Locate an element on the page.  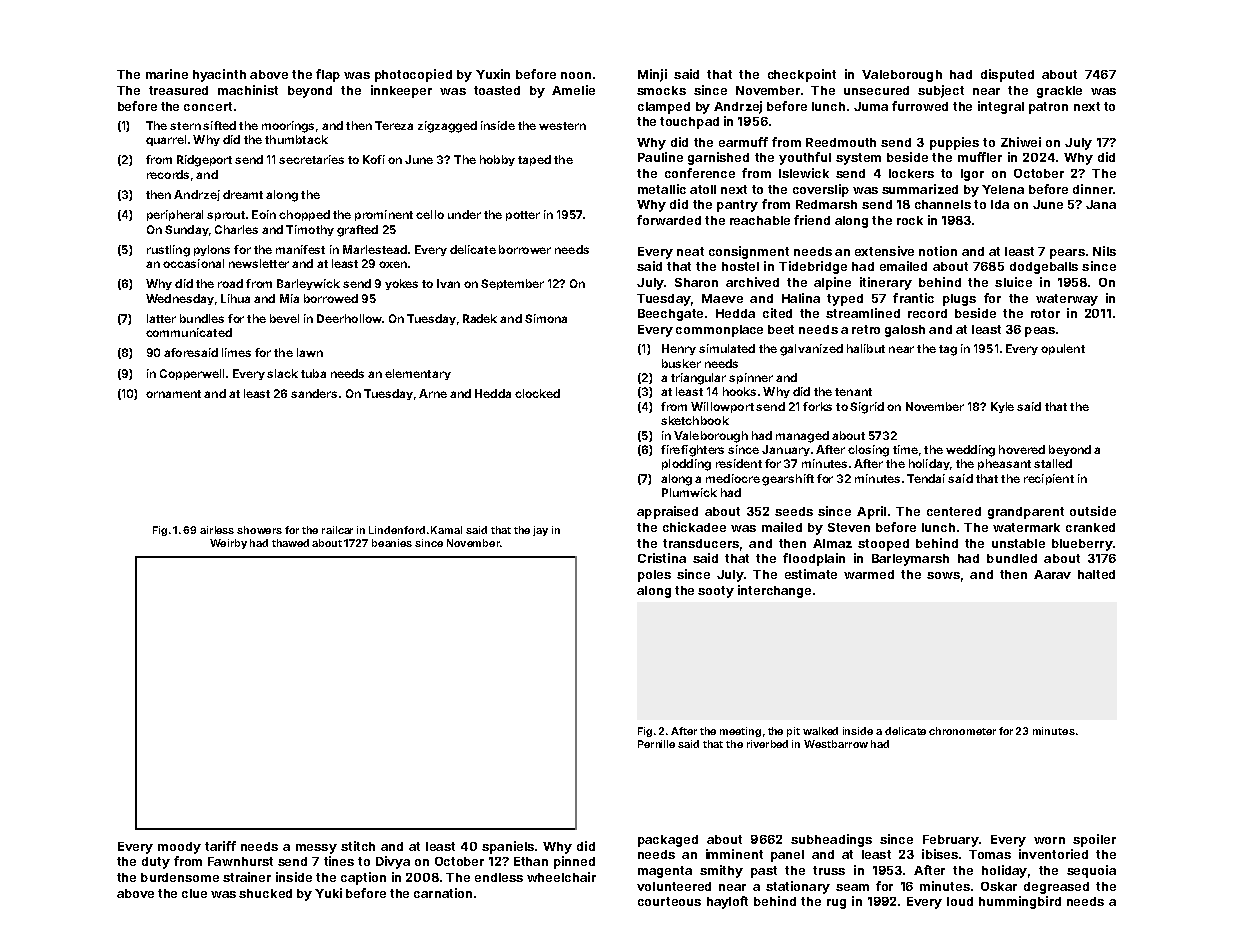
disputed is located at coordinates (1007, 75).
